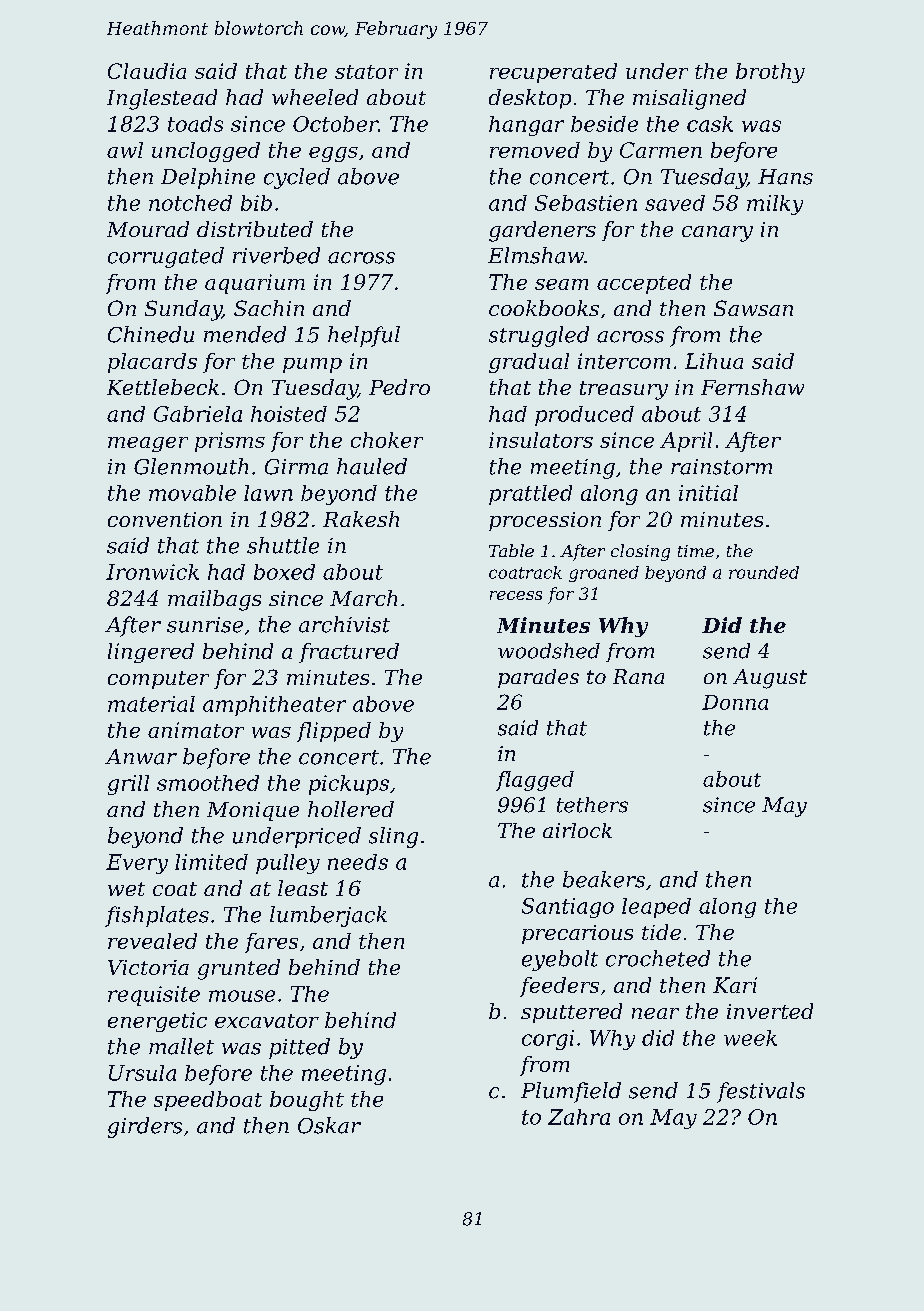 The height and width of the screenshot is (1311, 924). Describe the element at coordinates (661, 150) in the screenshot. I see `Carmen` at that location.
